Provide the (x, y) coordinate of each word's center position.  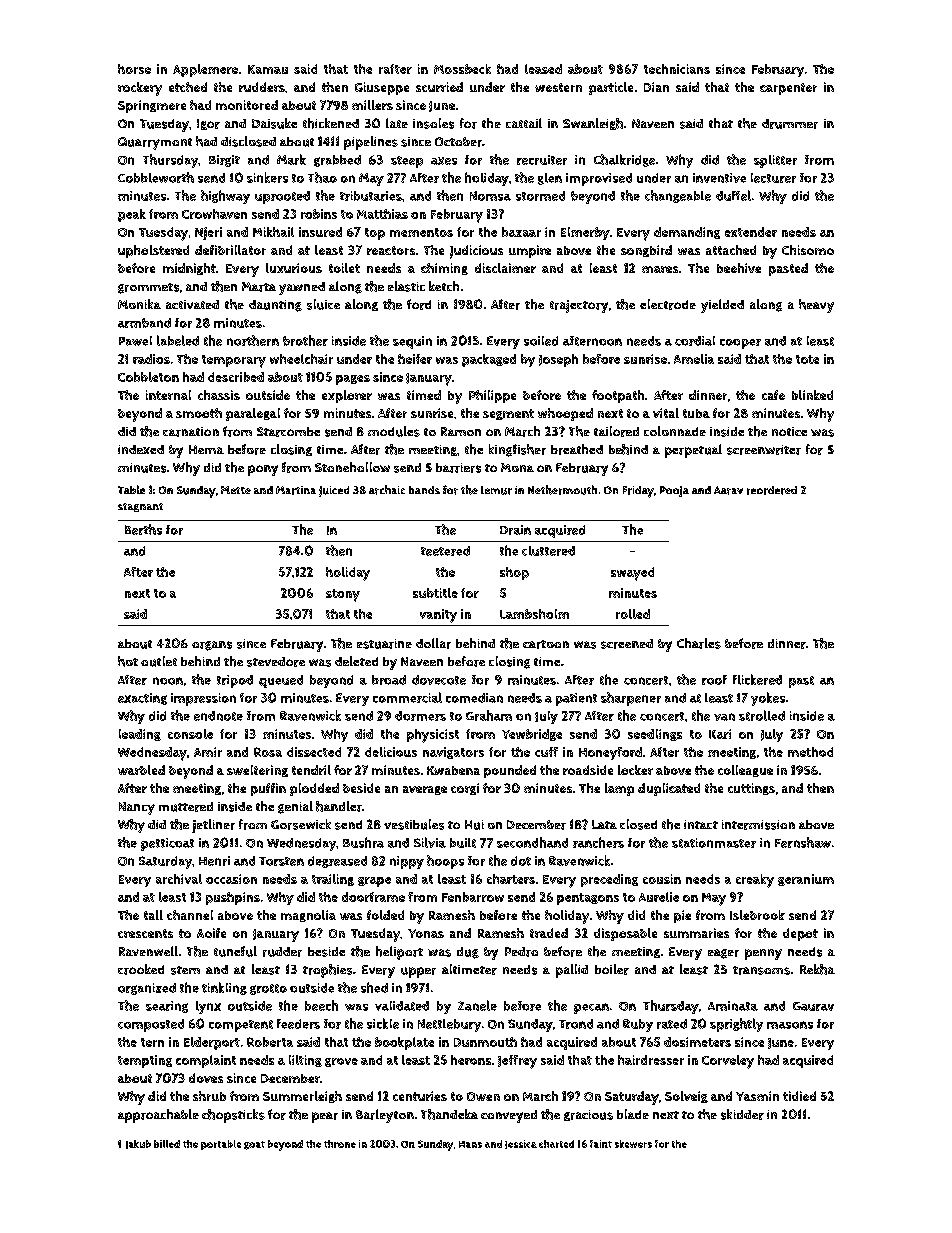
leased (543, 69)
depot (800, 934)
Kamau (268, 69)
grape (374, 882)
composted (151, 1025)
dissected (314, 752)
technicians (677, 69)
